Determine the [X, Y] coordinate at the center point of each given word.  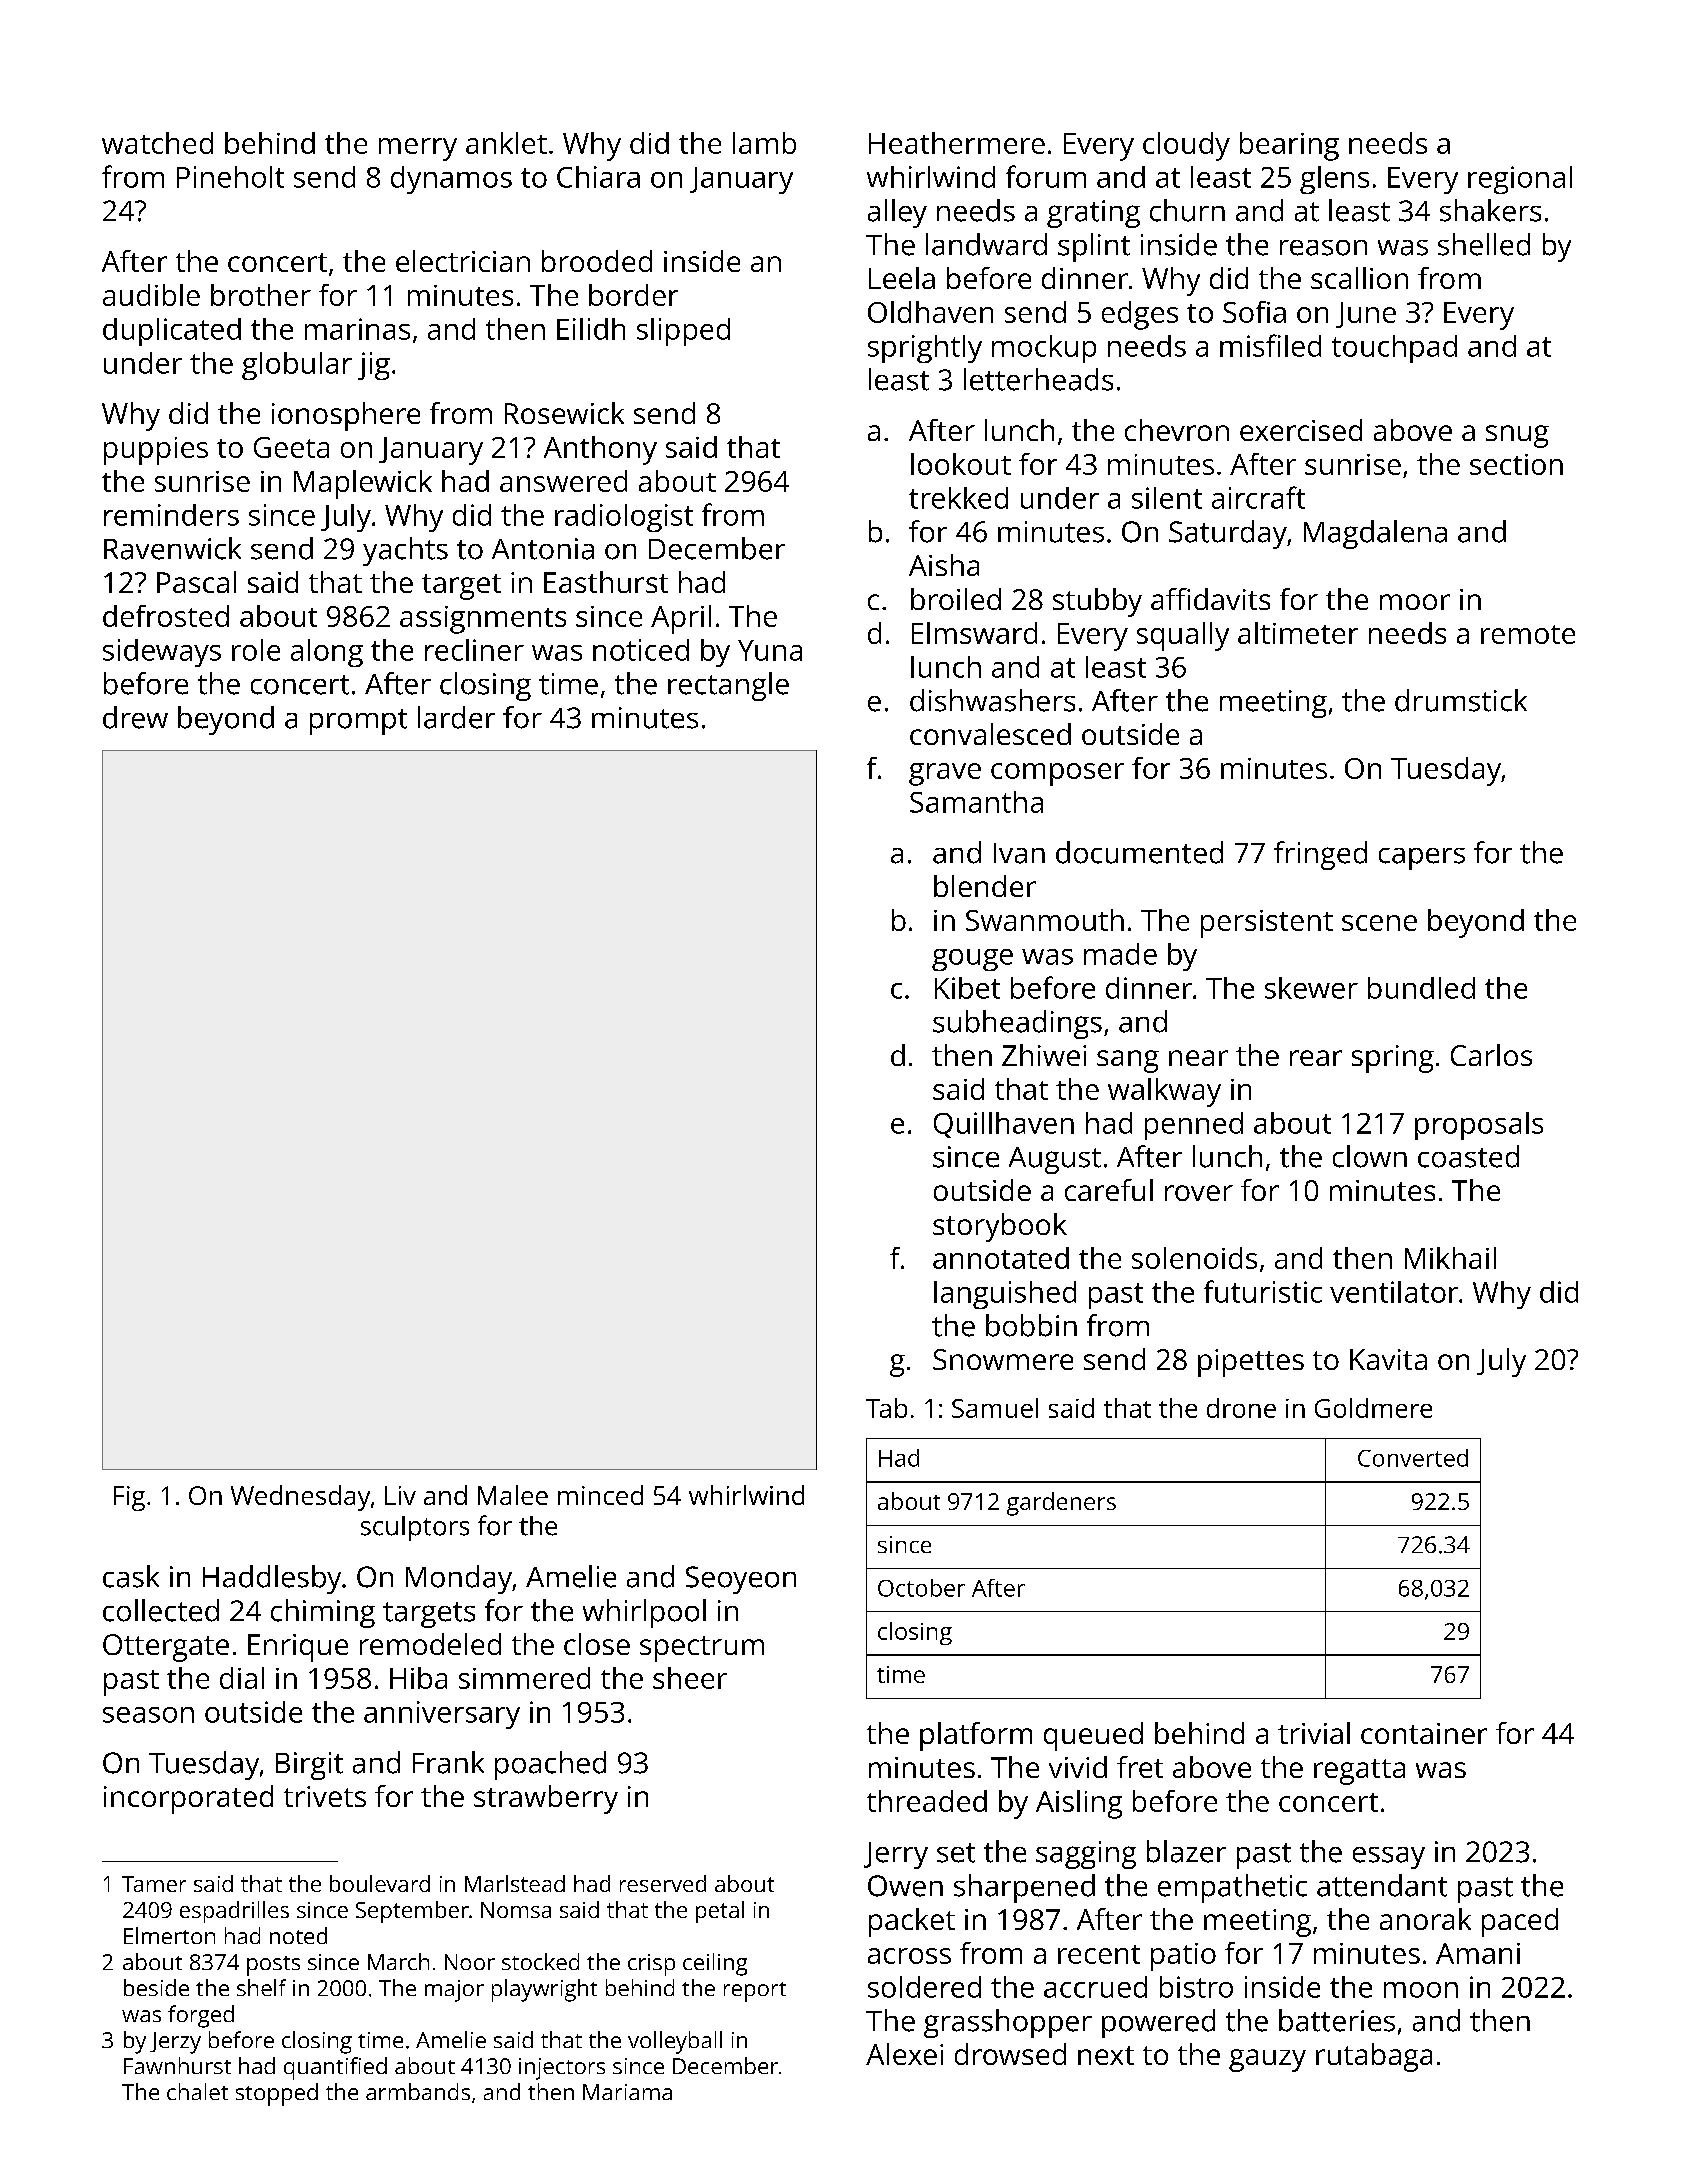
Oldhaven [930, 312]
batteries [1337, 2020]
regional [1520, 180]
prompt [358, 722]
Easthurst [606, 582]
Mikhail [1450, 1258]
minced [600, 1495]
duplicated [172, 332]
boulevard [380, 1883]
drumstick [1461, 700]
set [956, 1853]
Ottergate [166, 1648]
